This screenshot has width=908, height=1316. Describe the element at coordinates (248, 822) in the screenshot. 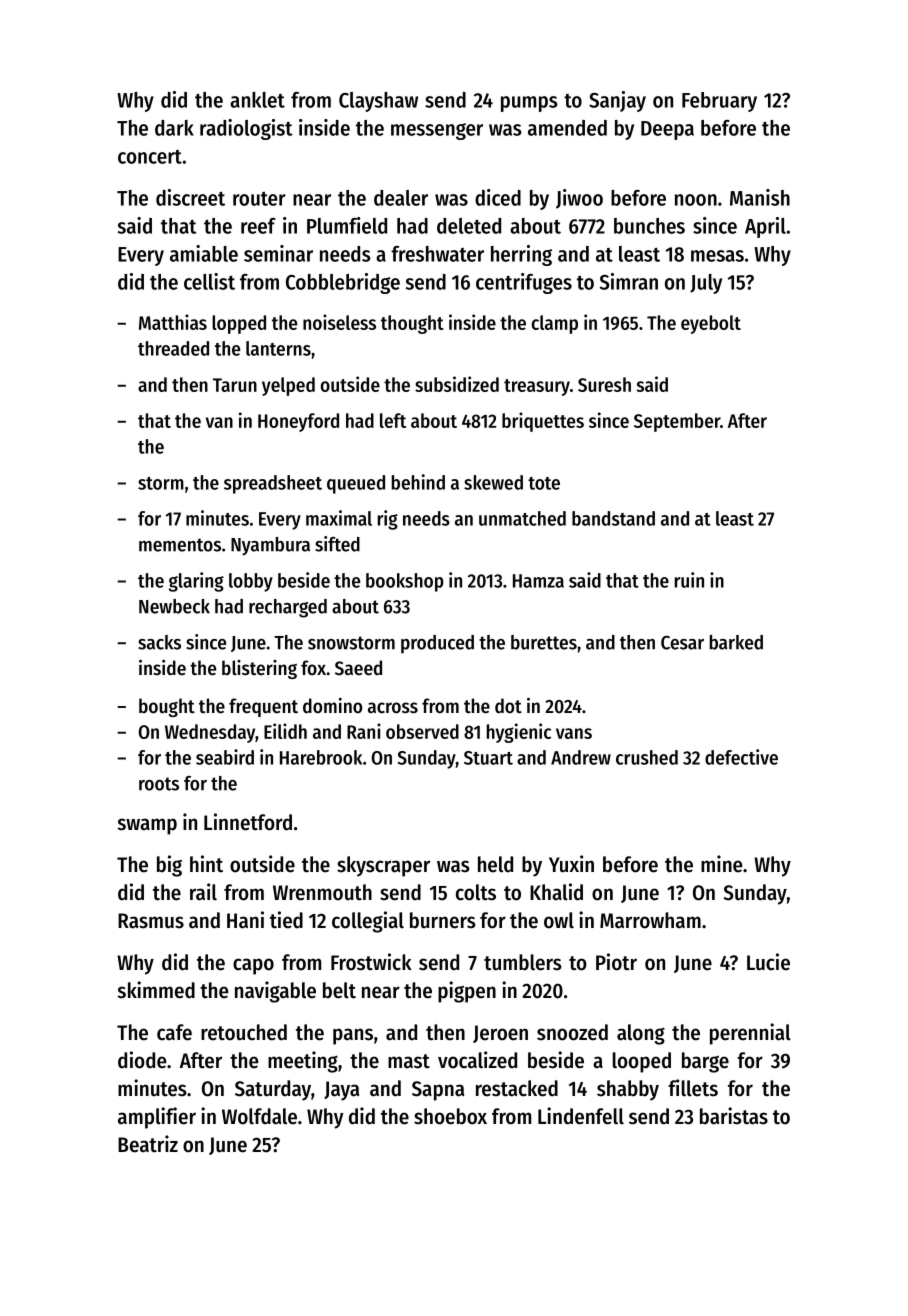

I see `Linnetford` at that location.
